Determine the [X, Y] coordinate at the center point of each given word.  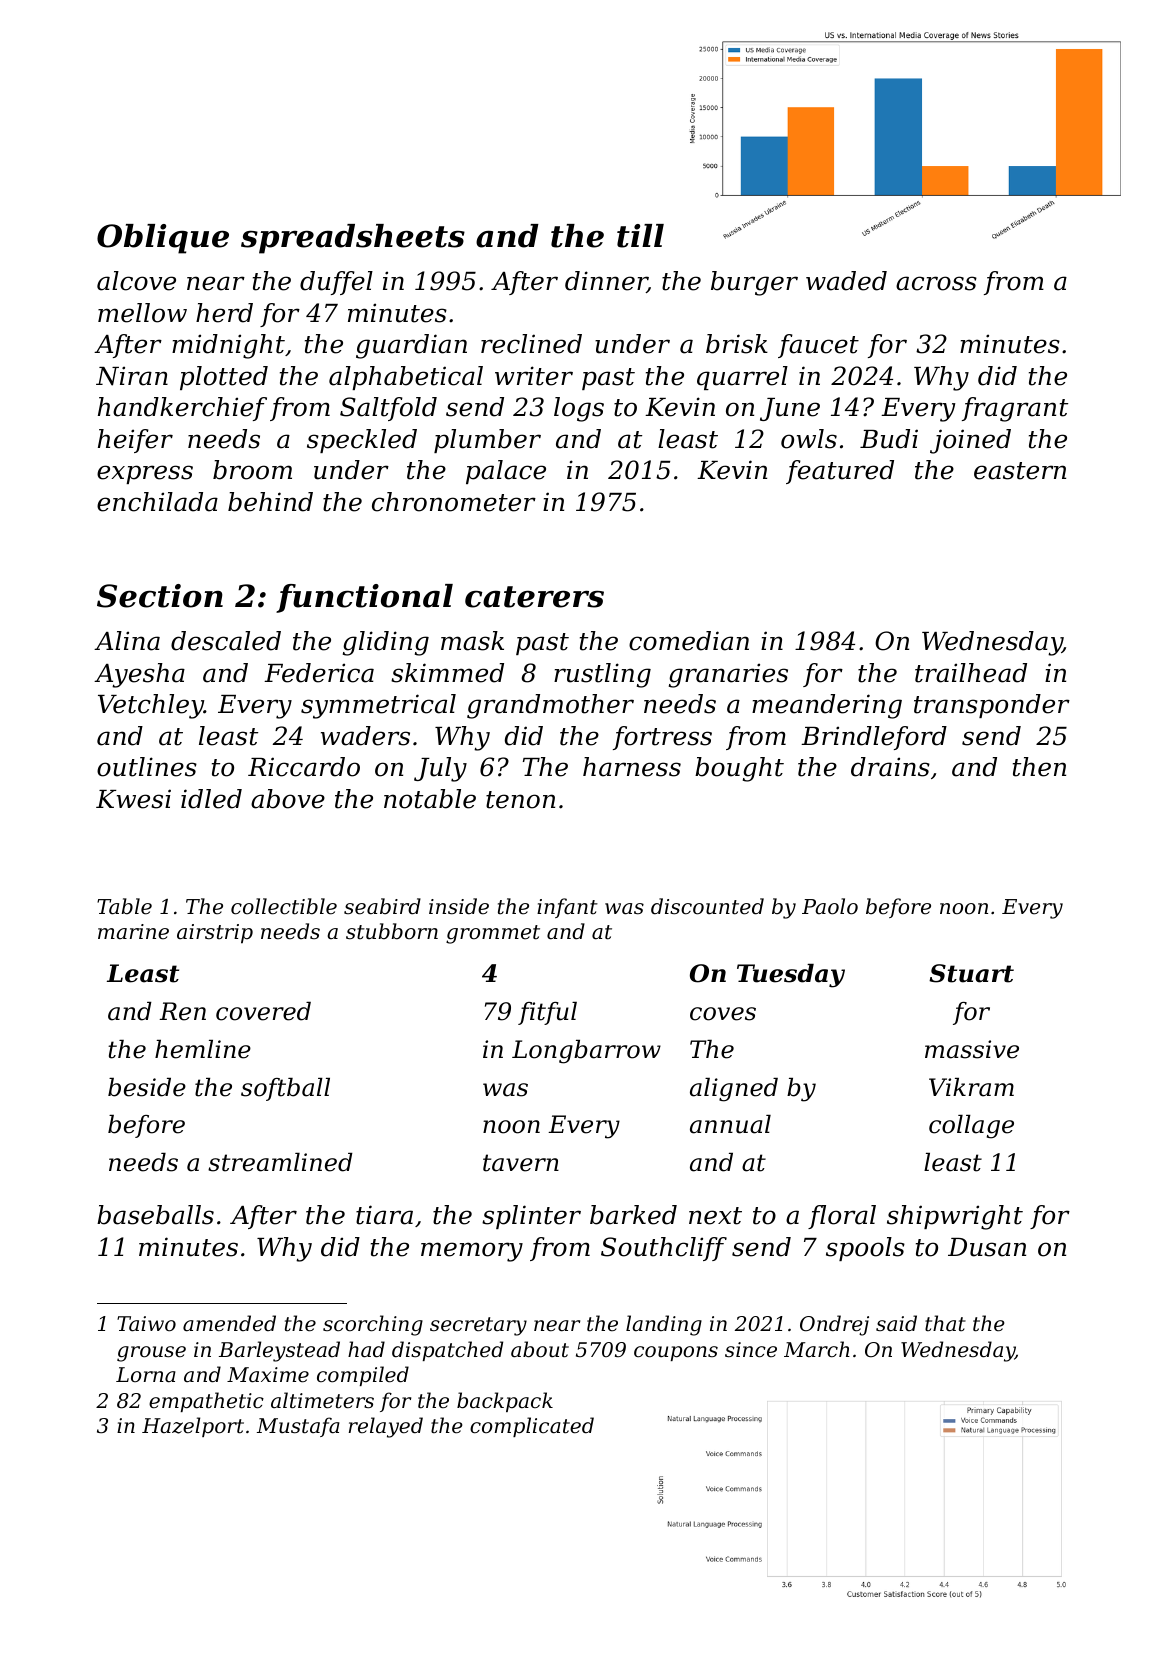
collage [971, 1127]
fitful [547, 1013]
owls [809, 439]
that [945, 1323]
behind [270, 502]
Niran [132, 376]
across [936, 283]
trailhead [971, 673]
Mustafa [298, 1427]
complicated [532, 1427]
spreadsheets [353, 239]
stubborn [392, 931]
